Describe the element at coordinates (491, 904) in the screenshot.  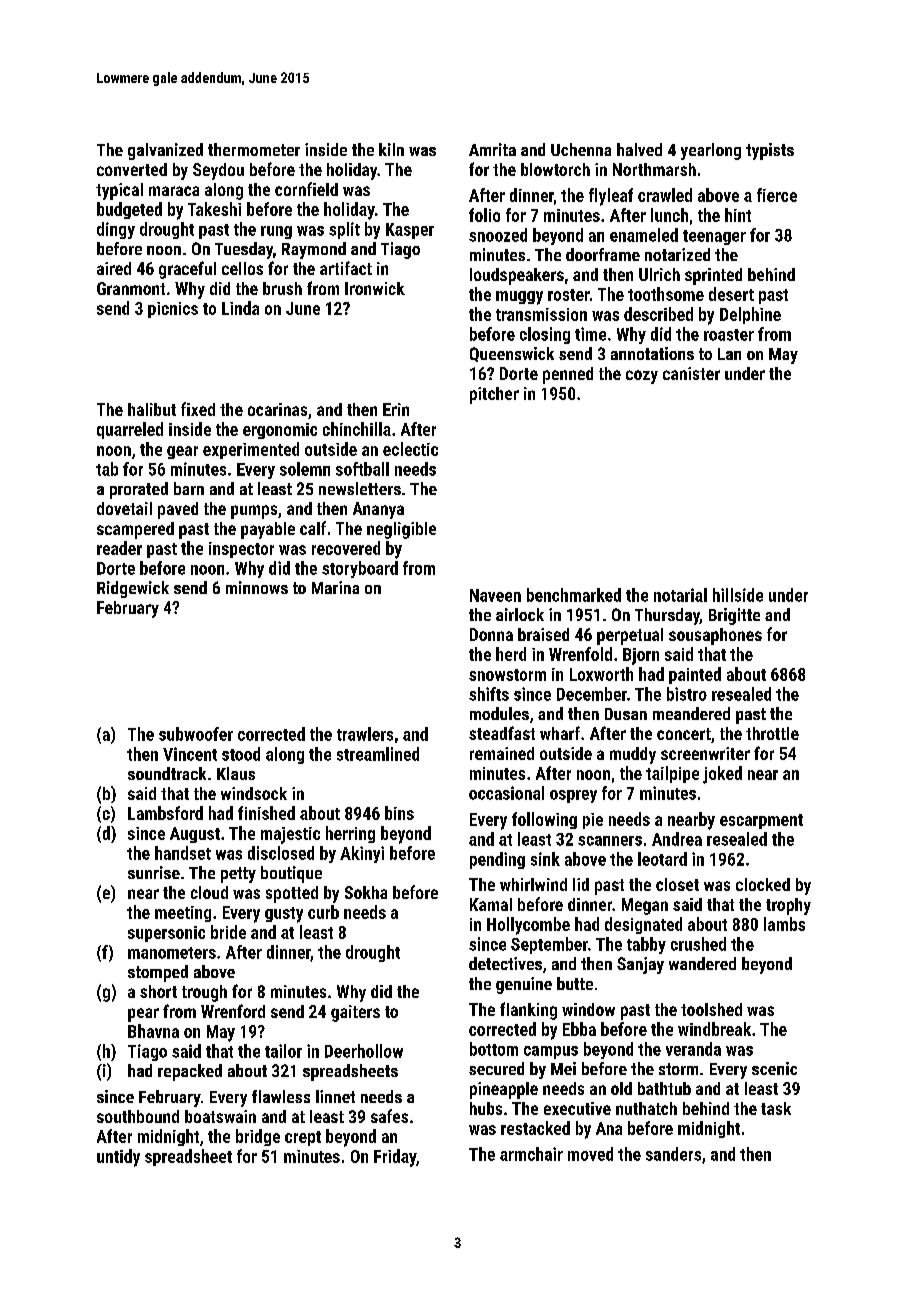
I see `Kamal` at that location.
